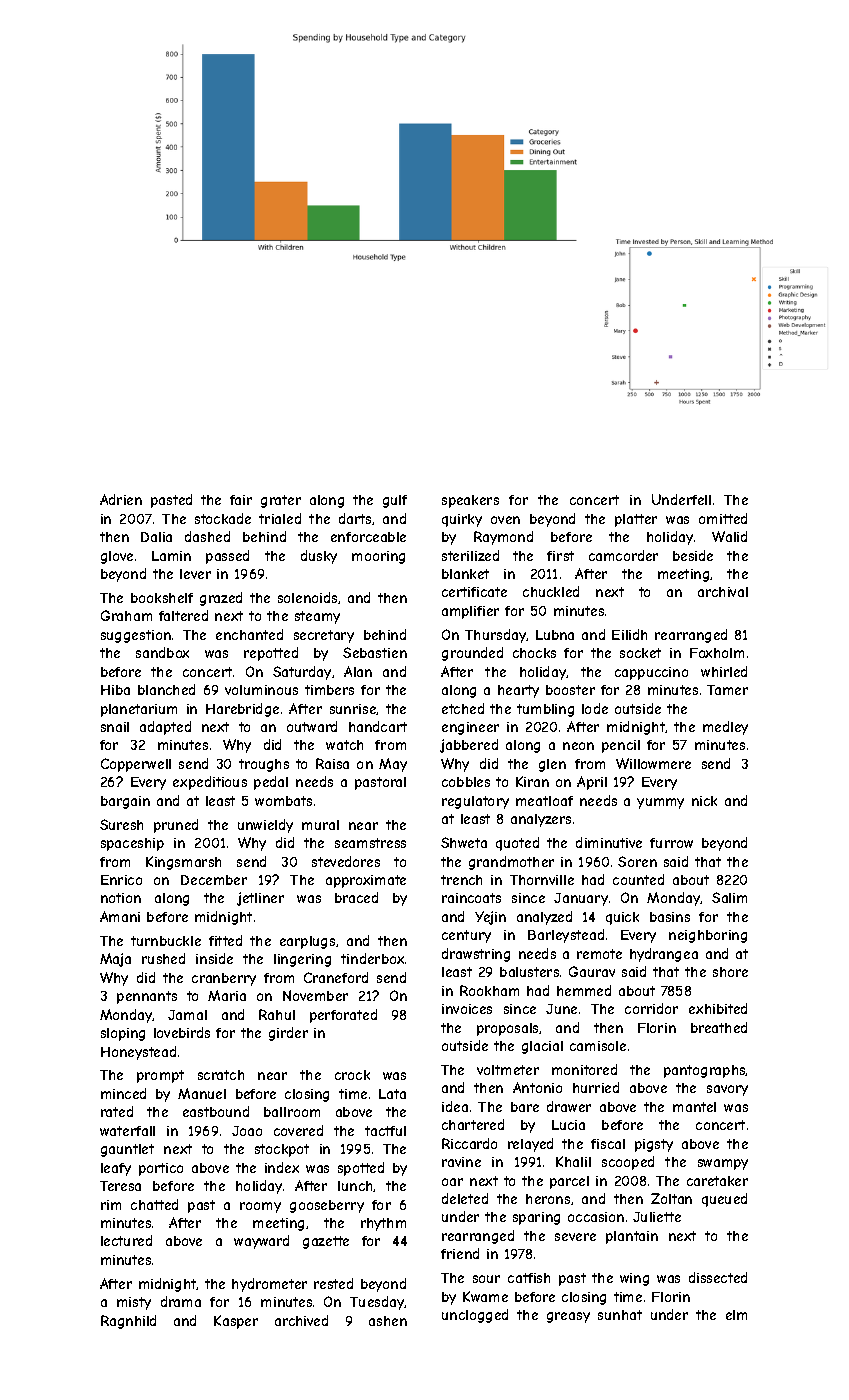  What do you see at coordinates (395, 501) in the image?
I see `gulf` at bounding box center [395, 501].
